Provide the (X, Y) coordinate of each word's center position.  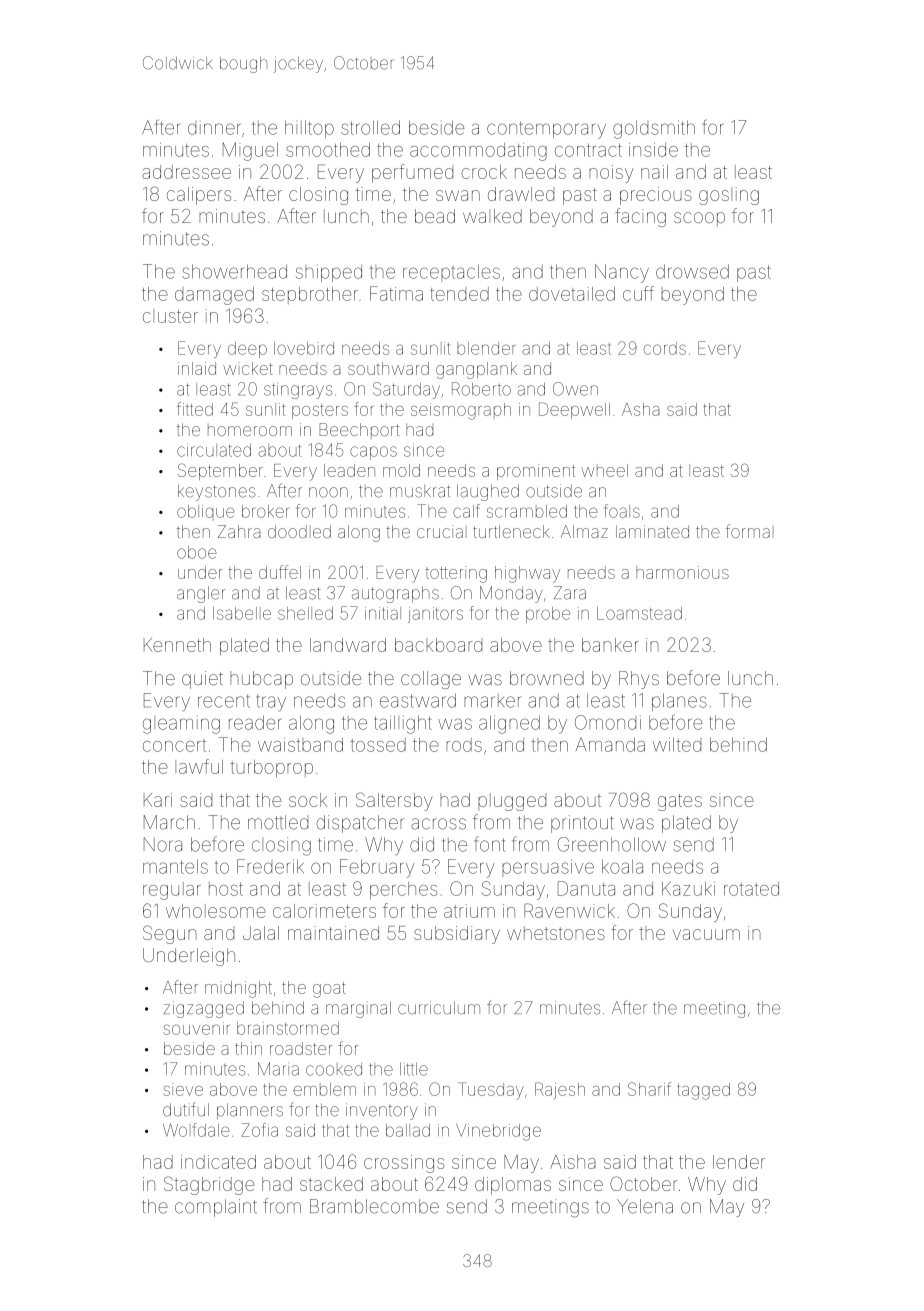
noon (328, 492)
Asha (640, 409)
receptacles (451, 273)
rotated (751, 889)
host (226, 889)
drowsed (692, 271)
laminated (652, 531)
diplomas (513, 1186)
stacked (331, 1184)
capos (373, 453)
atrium (469, 911)
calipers (199, 196)
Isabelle (242, 613)
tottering (456, 574)
